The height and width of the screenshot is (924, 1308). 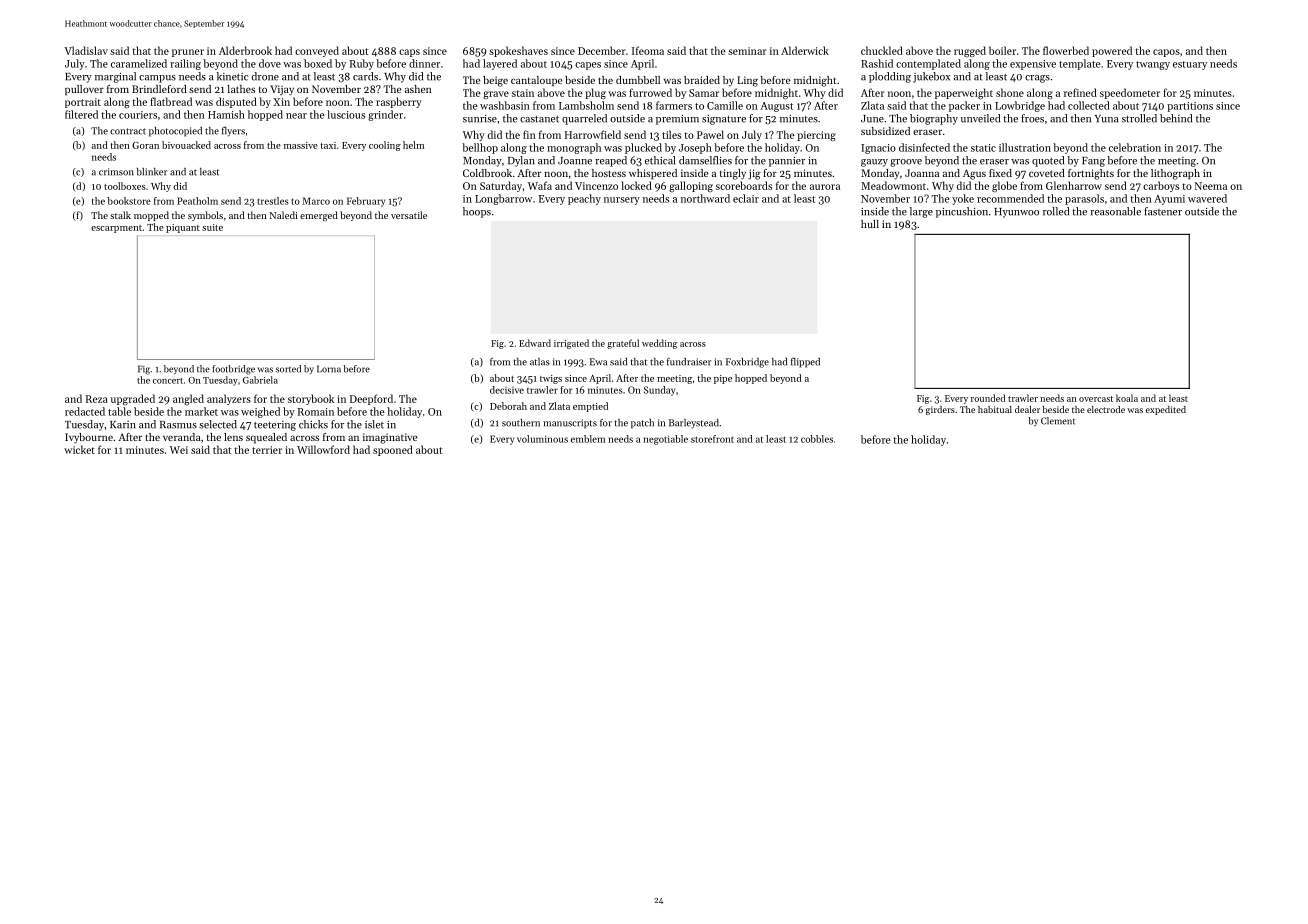 What do you see at coordinates (1166, 410) in the screenshot?
I see `expedited` at bounding box center [1166, 410].
